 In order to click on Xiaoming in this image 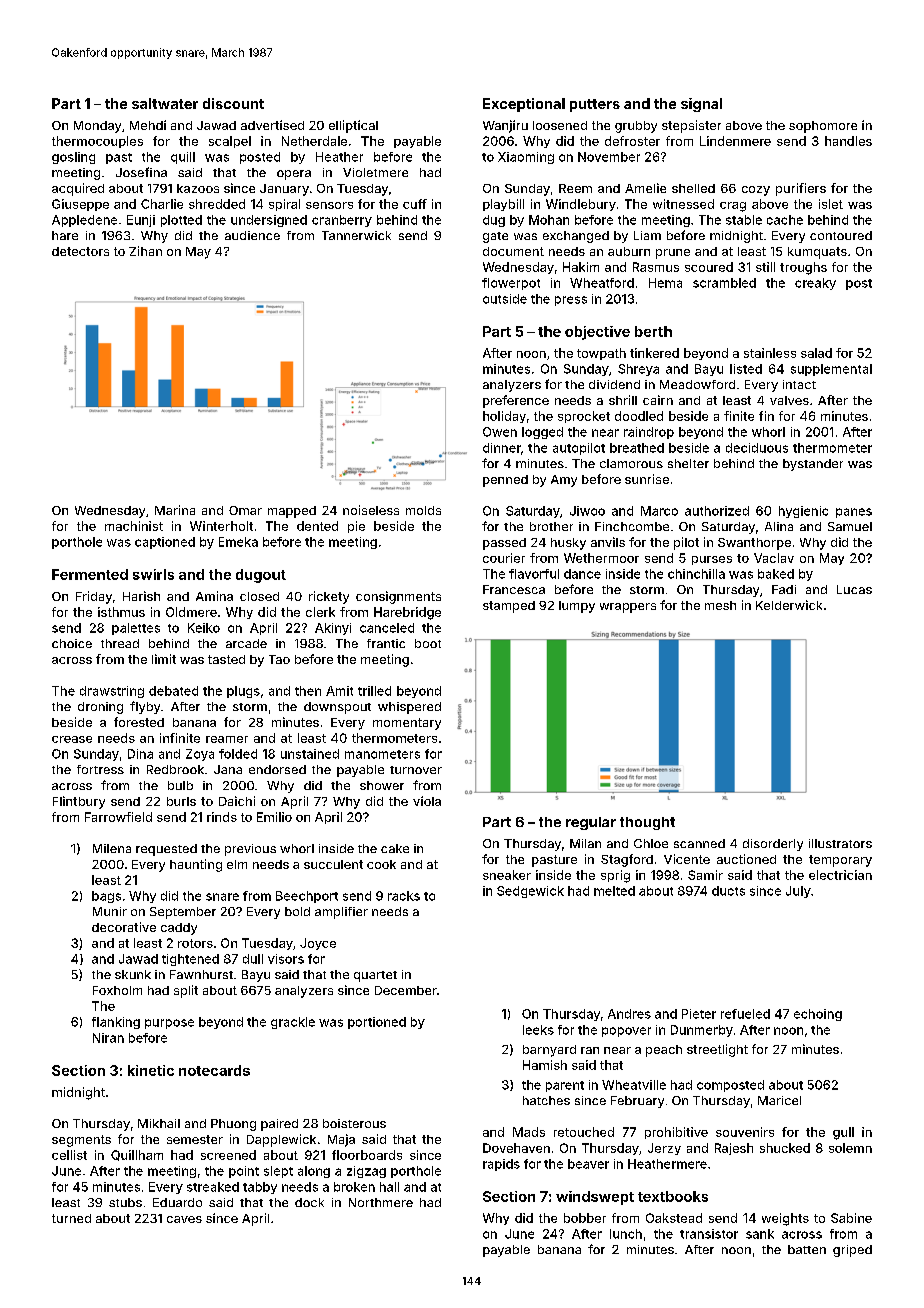, I will do `click(526, 158)`.
